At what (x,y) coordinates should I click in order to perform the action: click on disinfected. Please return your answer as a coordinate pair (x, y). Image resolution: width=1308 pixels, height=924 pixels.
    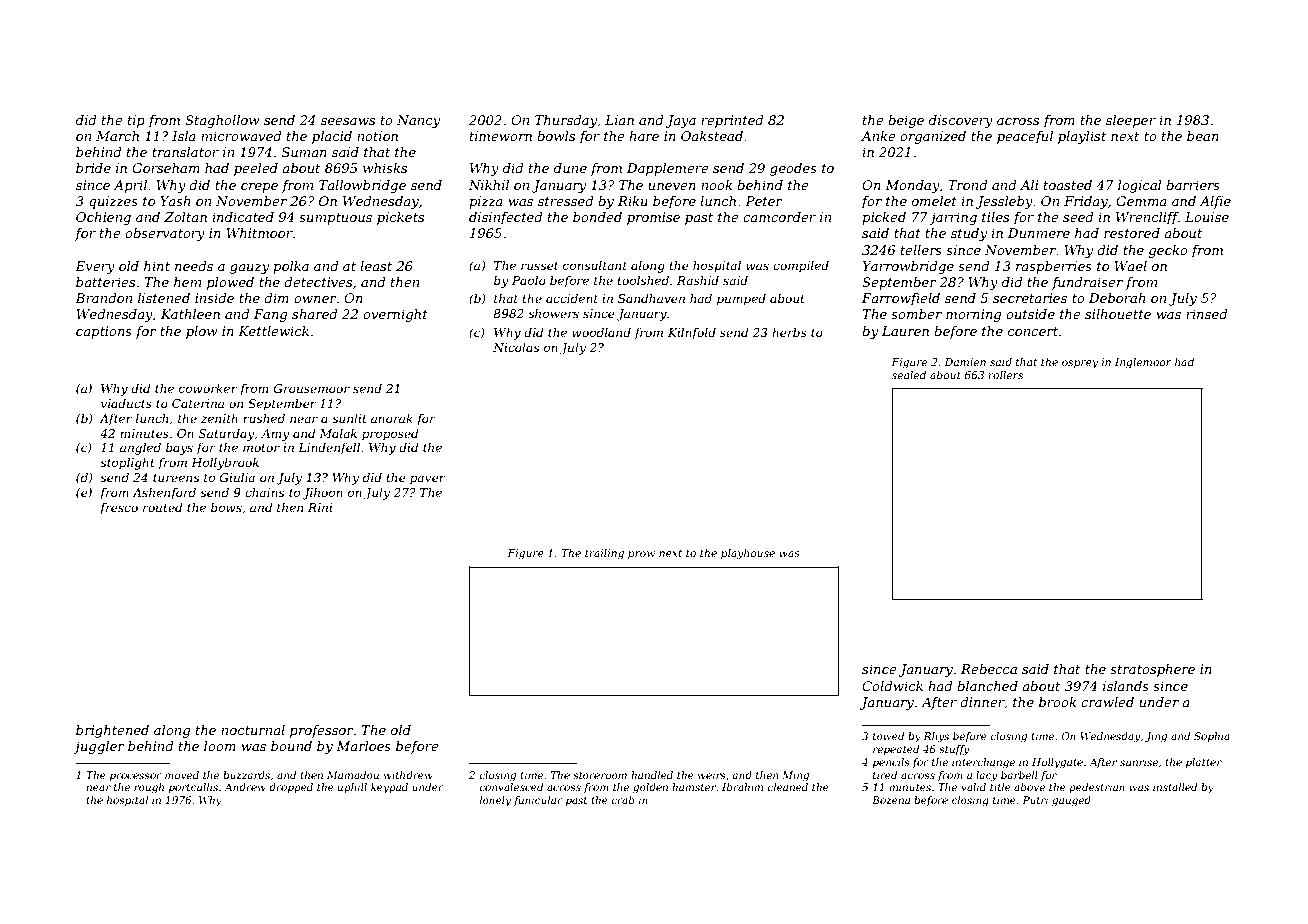
    Looking at the image, I should click on (505, 218).
